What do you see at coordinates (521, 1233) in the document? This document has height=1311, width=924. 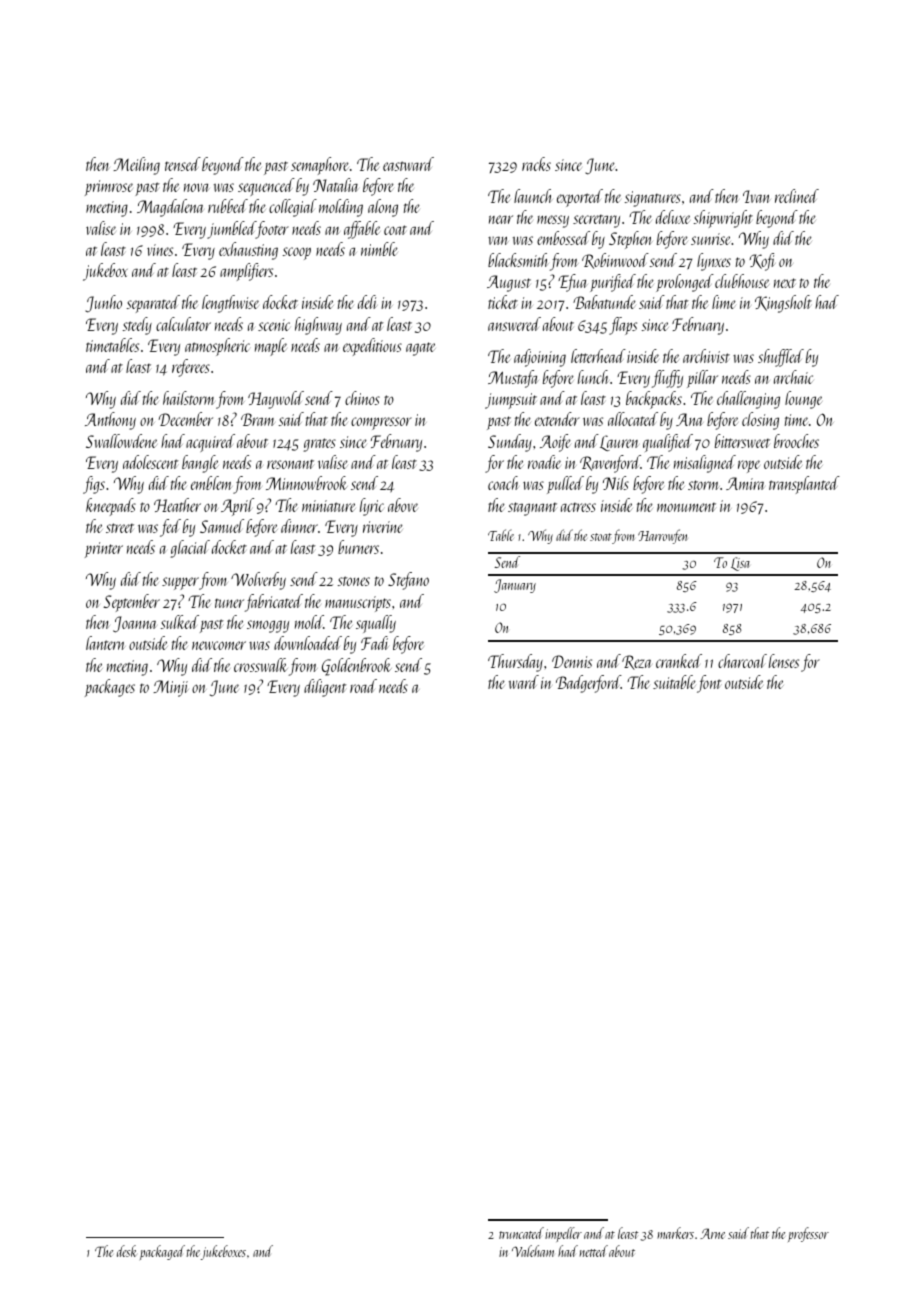 I see `truncated` at bounding box center [521, 1233].
